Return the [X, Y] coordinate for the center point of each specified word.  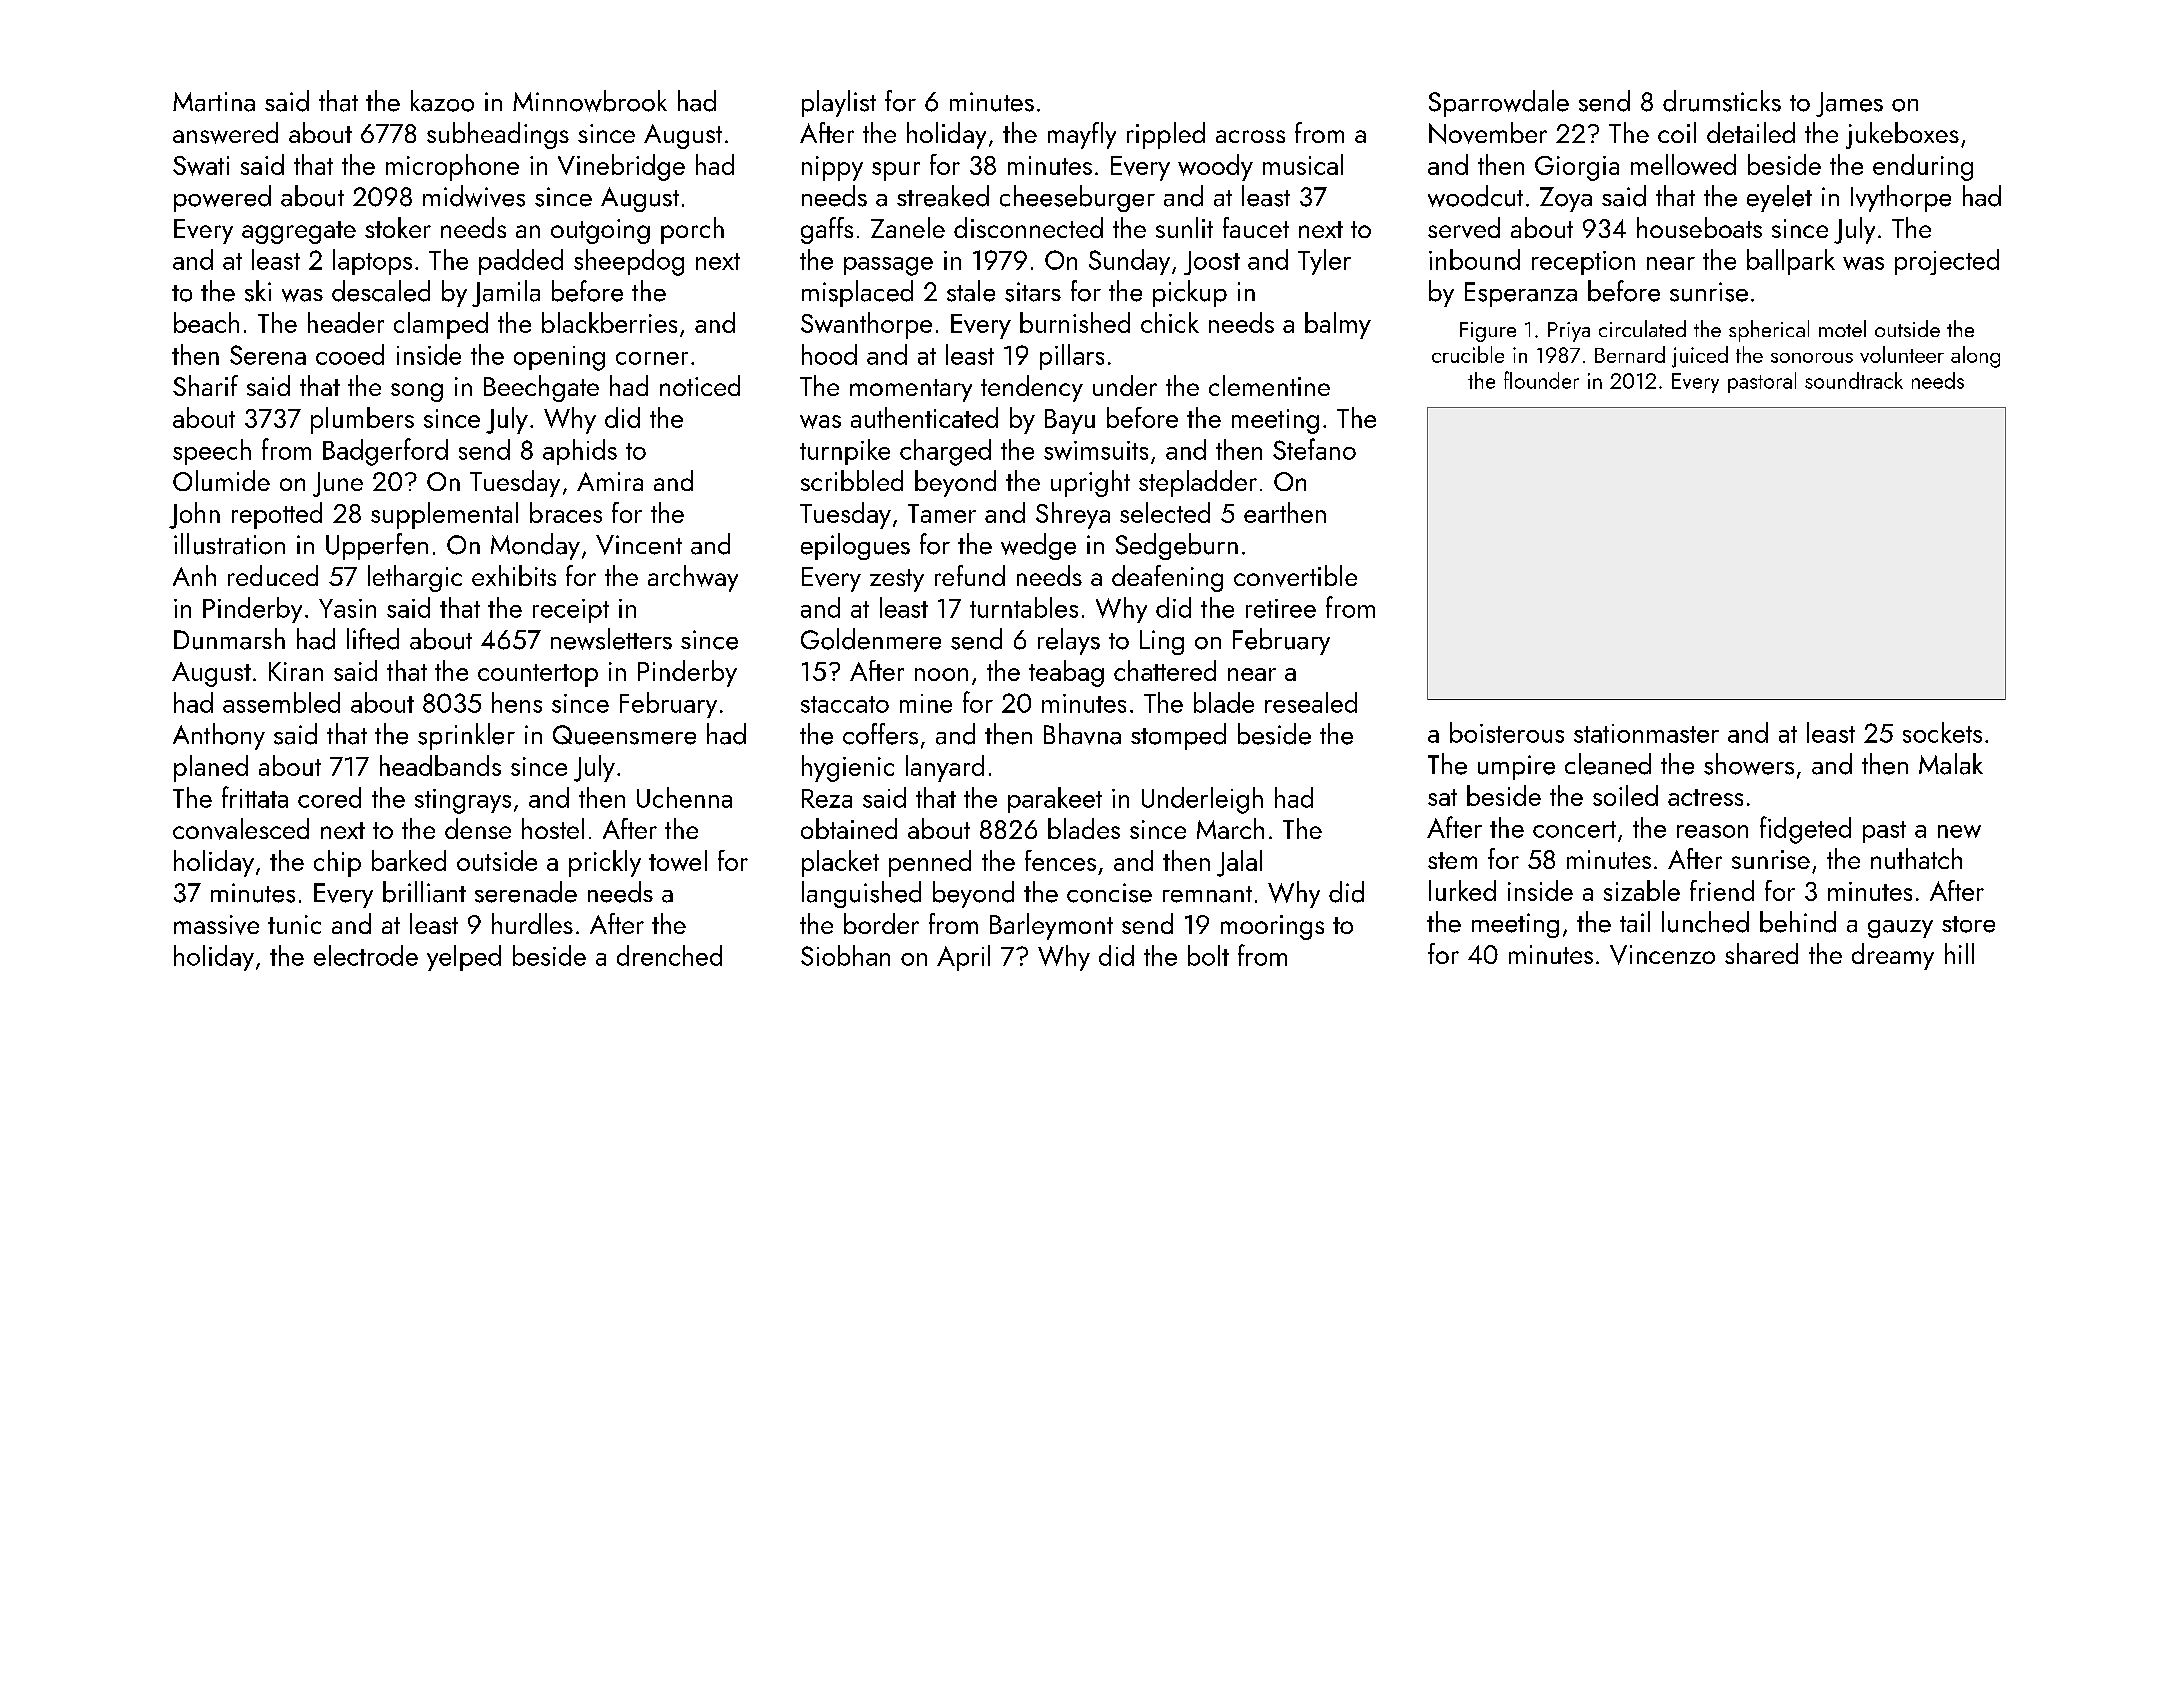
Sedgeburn [1177, 546]
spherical [1769, 331]
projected [1947, 262]
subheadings [498, 135]
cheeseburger [1077, 198]
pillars [1072, 357]
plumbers [362, 420]
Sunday [1129, 262]
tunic [294, 924]
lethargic [415, 578]
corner [652, 358]
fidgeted [1805, 830]
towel [678, 860]
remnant [1207, 894]
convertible [1295, 576]
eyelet [1779, 198]
